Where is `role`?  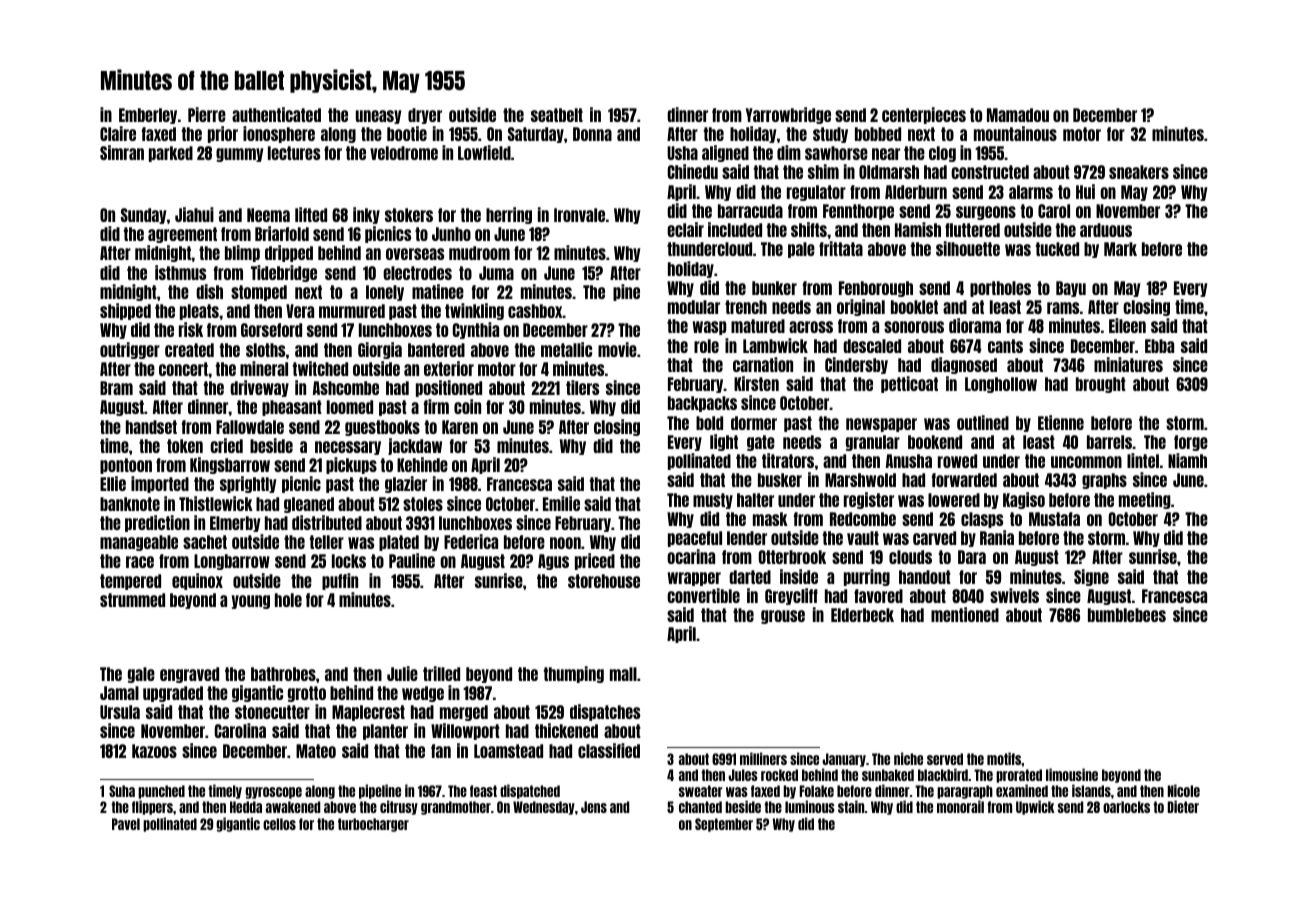
role is located at coordinates (706, 346).
